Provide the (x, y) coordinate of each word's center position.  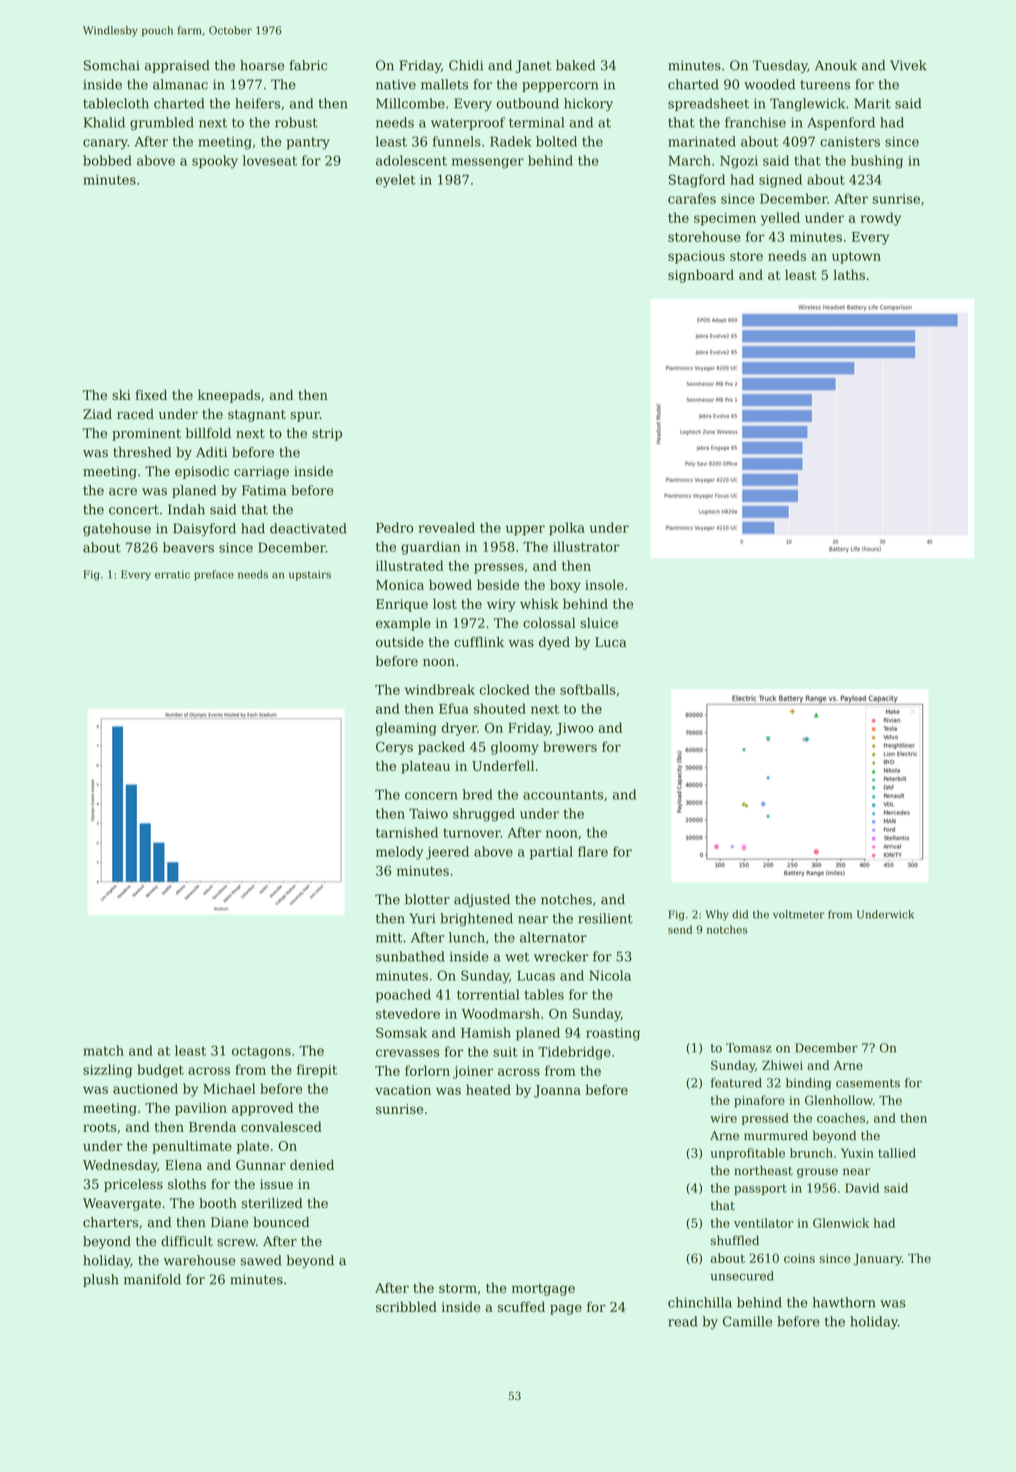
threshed (142, 452)
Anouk (836, 65)
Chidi (466, 65)
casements (868, 1083)
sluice (599, 623)
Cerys (394, 748)
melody (399, 853)
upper (525, 530)
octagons (261, 1052)
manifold (152, 1279)
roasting (613, 1034)
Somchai (112, 65)
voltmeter (798, 914)
